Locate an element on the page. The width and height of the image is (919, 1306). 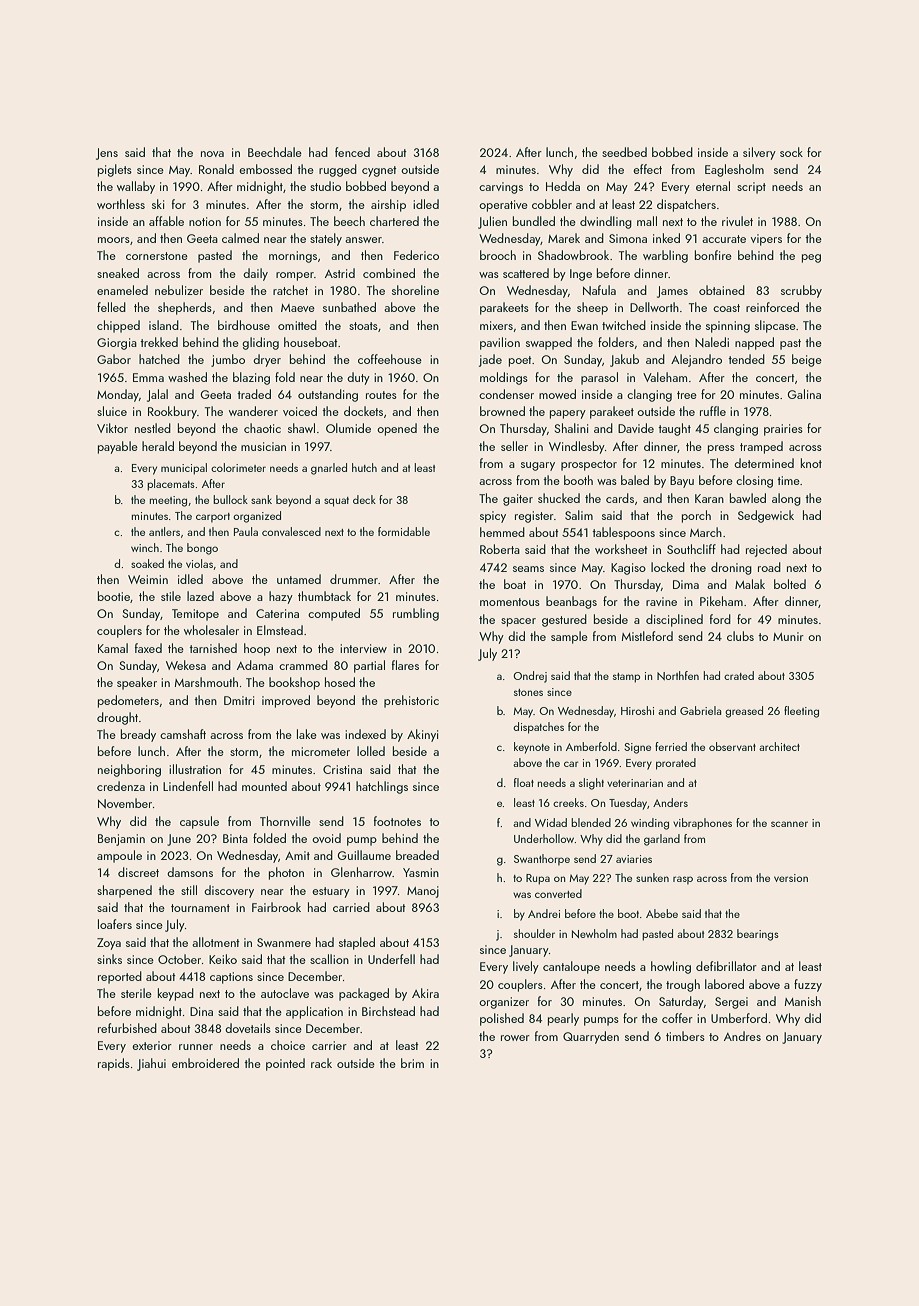
seedbed is located at coordinates (624, 152).
